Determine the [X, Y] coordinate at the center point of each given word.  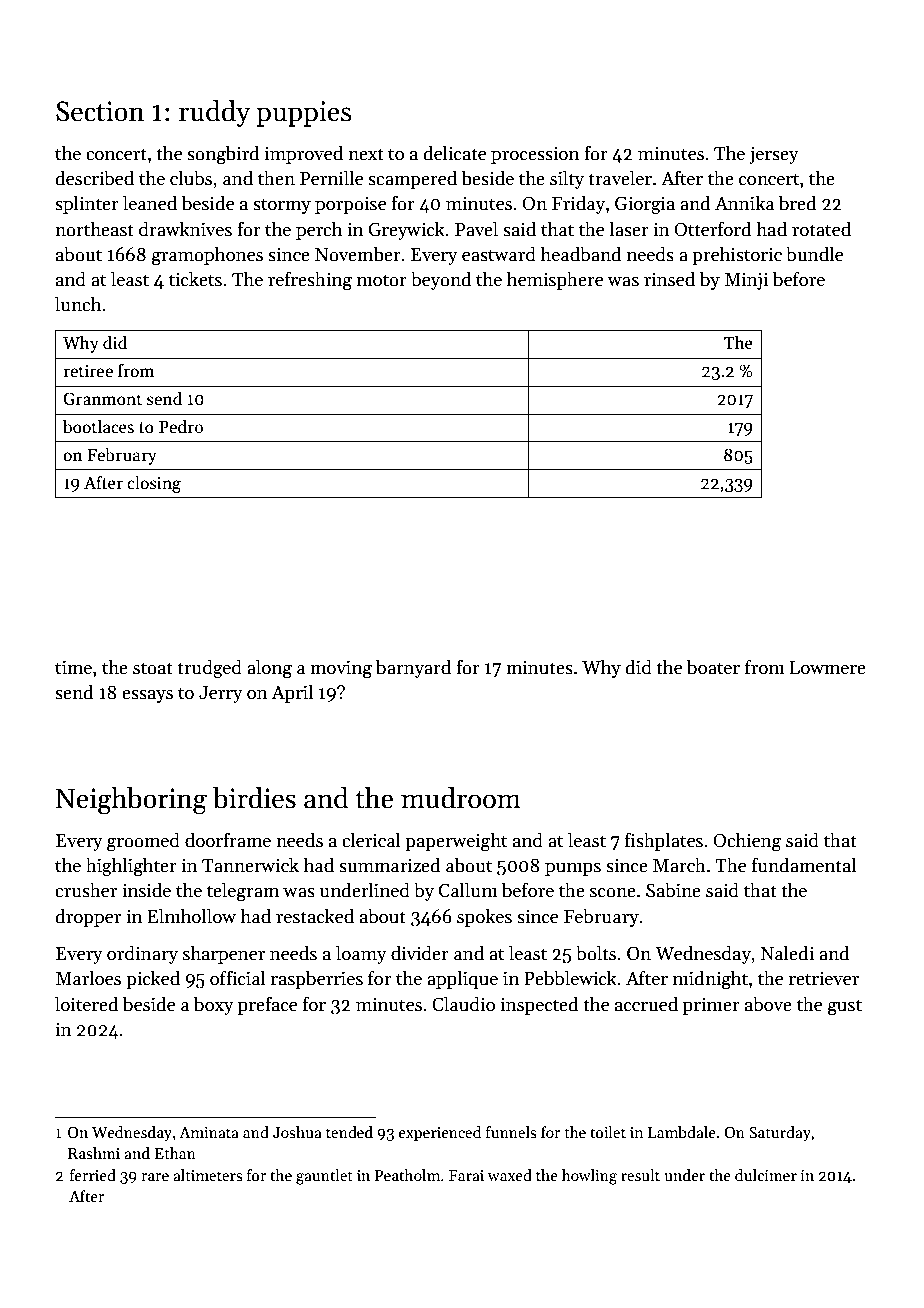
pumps [573, 869]
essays [147, 696]
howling [589, 1177]
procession [535, 155]
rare [155, 1177]
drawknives [185, 229]
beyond [441, 280]
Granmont [102, 399]
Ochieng [747, 842]
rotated [821, 229]
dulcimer [766, 1175]
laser [629, 229]
